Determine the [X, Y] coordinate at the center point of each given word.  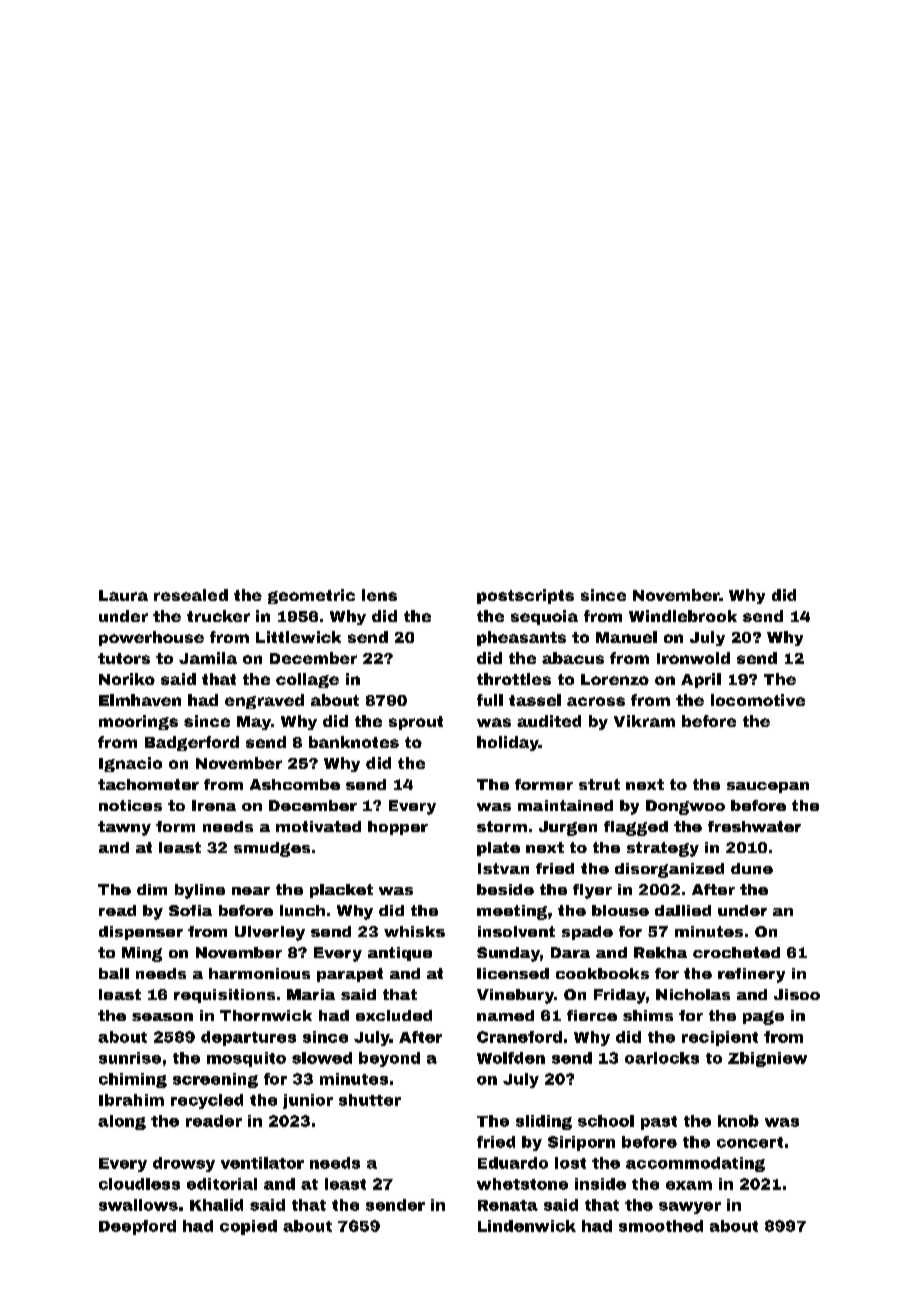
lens [379, 595]
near [251, 891]
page [763, 1018]
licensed [513, 973]
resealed [191, 595]
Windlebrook [683, 616]
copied [248, 1227]
